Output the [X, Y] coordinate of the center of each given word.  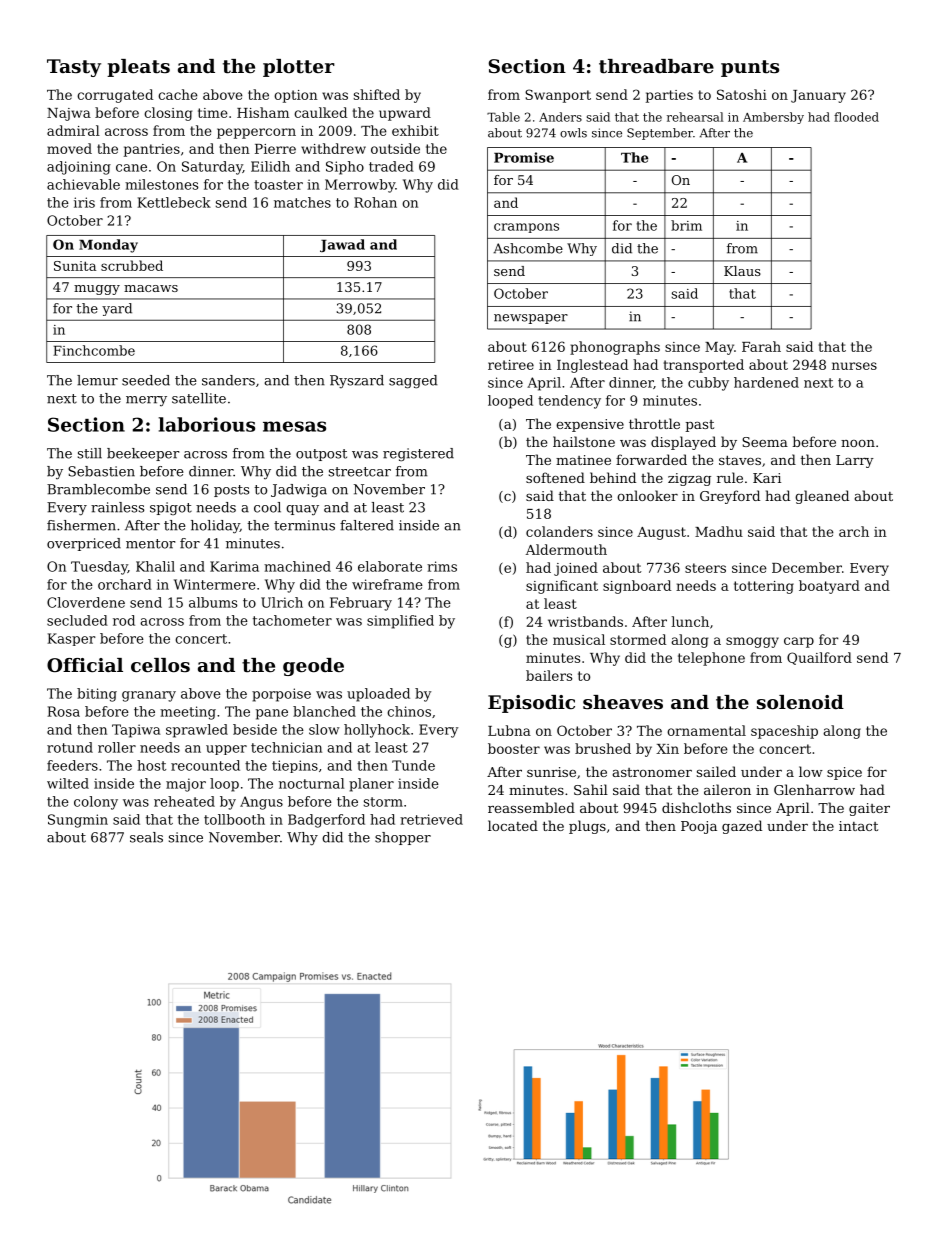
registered [418, 454]
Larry [855, 461]
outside [395, 148]
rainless [117, 507]
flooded [856, 117]
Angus [261, 803]
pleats [138, 68]
